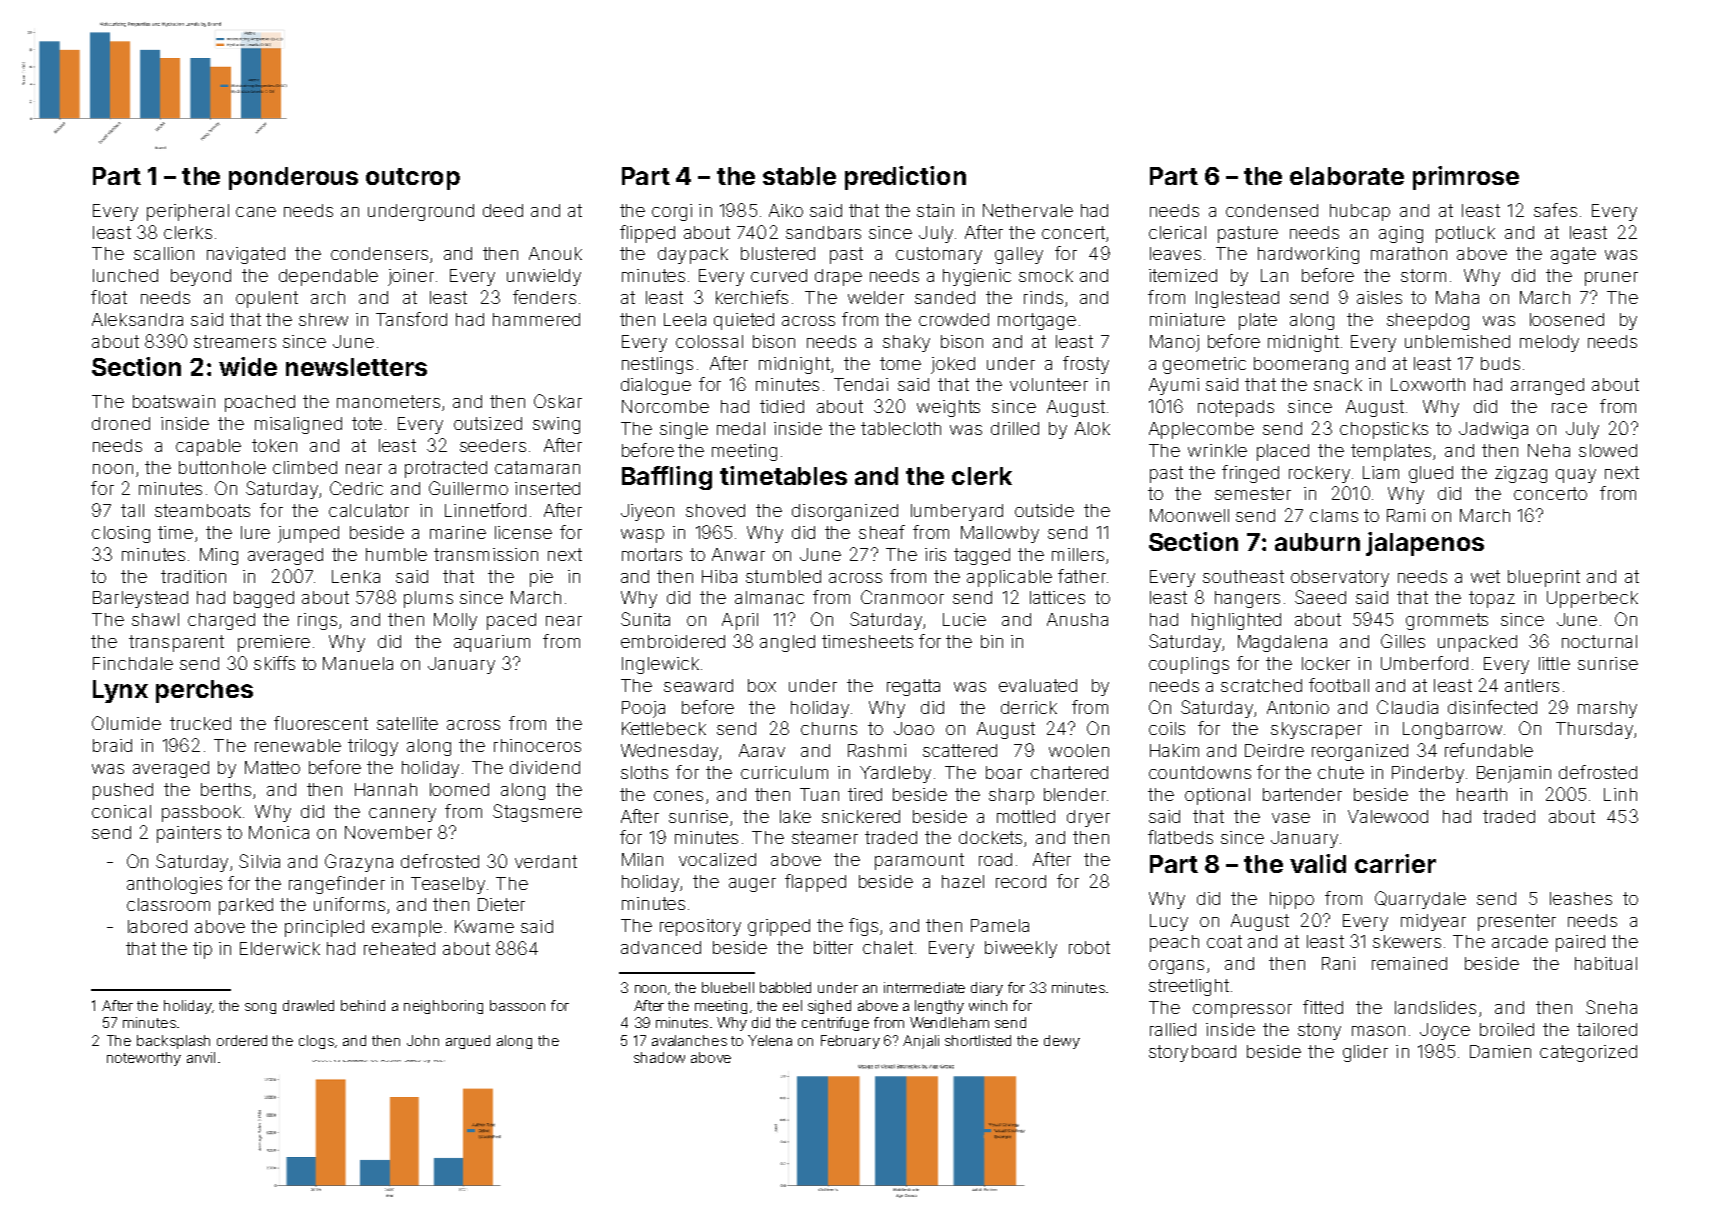  Describe the element at coordinates (1319, 474) in the screenshot. I see `rockery` at that location.
